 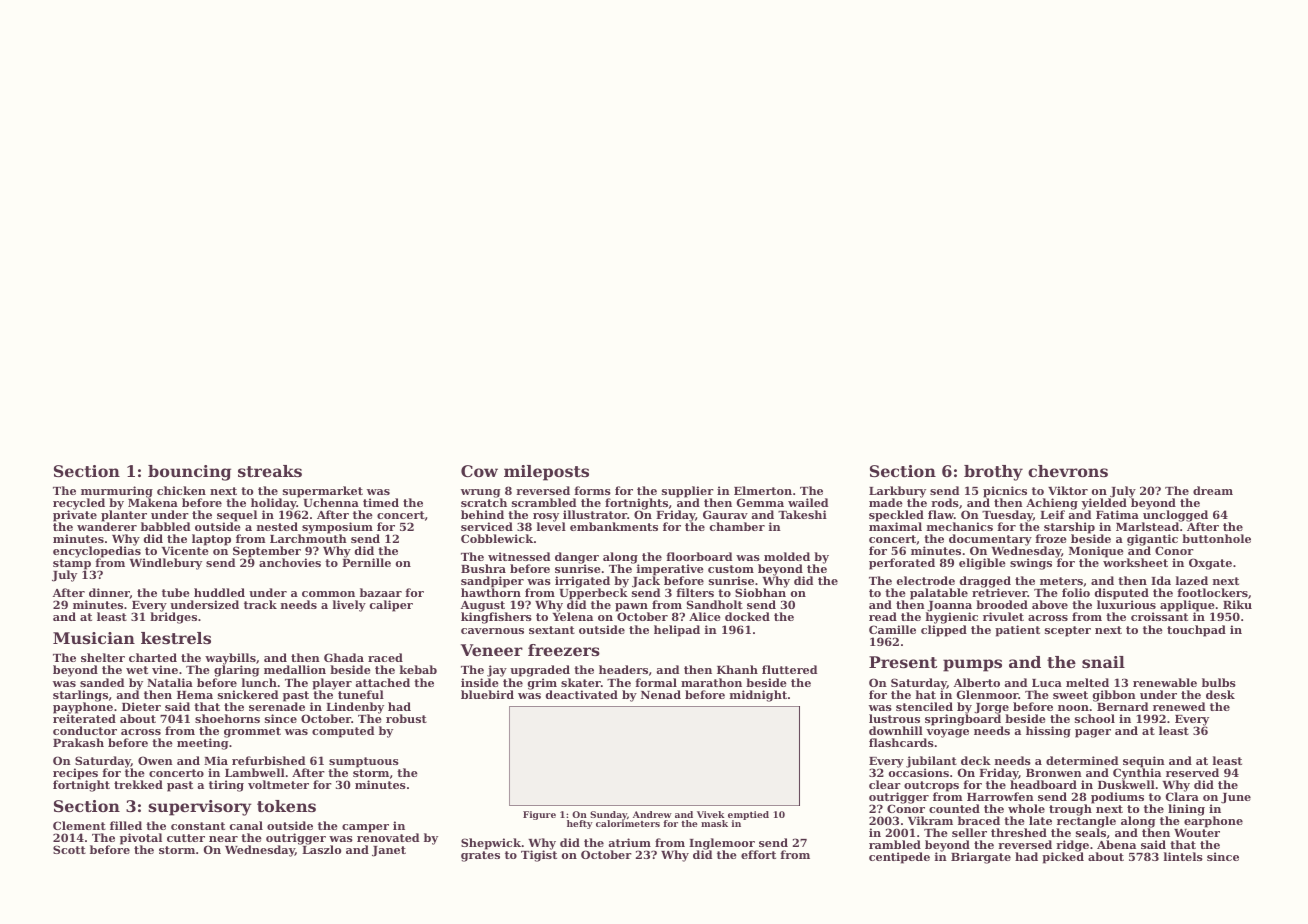 What do you see at coordinates (947, 733) in the screenshot?
I see `voyage` at bounding box center [947, 733].
